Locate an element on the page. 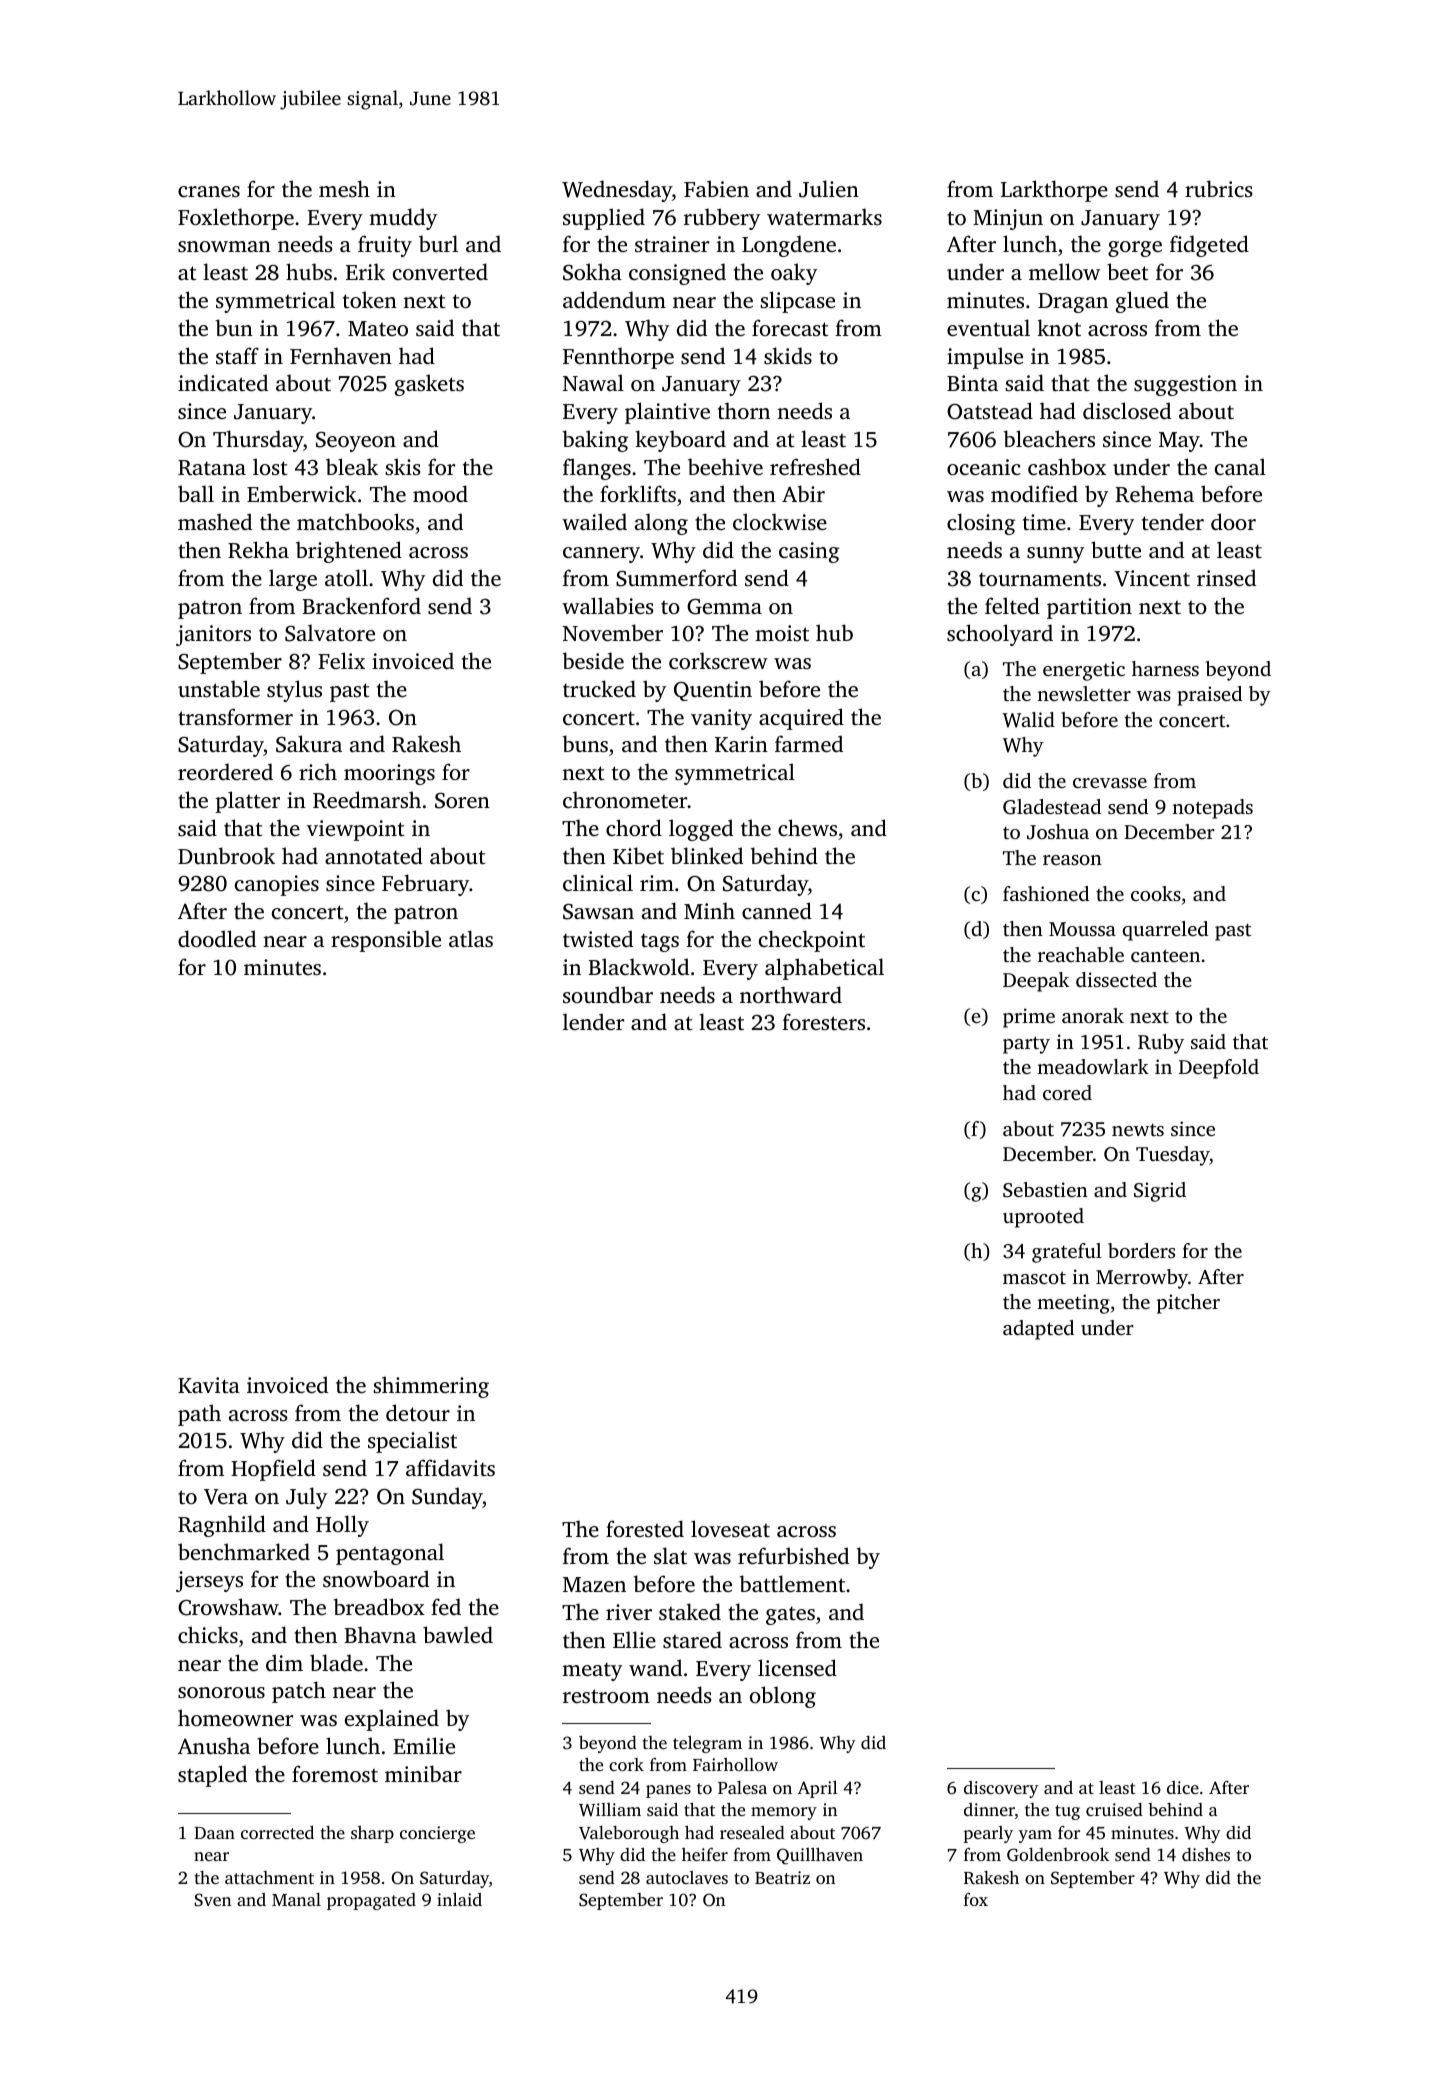 The image size is (1450, 2100). lender is located at coordinates (593, 1021).
